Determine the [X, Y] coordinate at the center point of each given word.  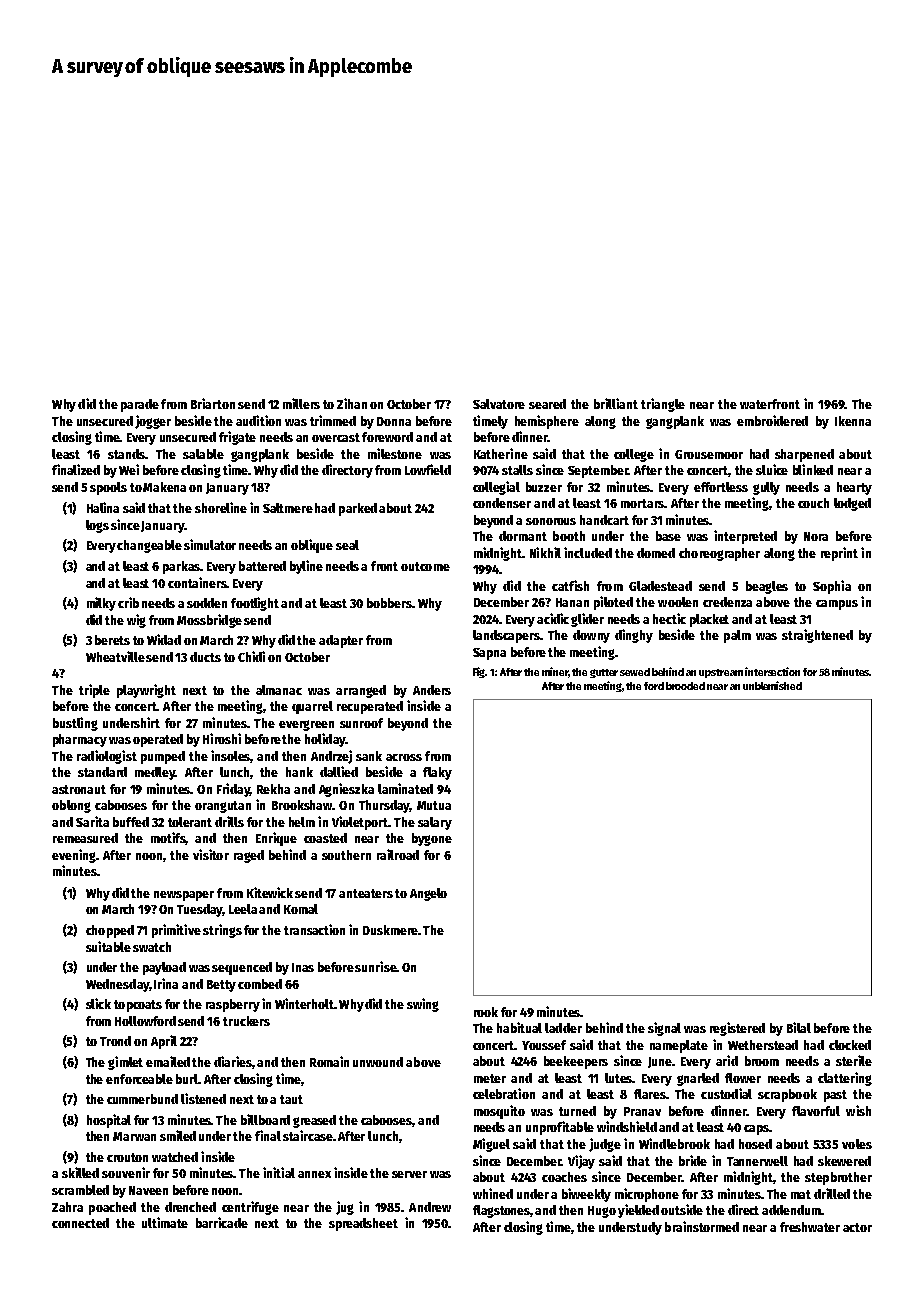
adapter [341, 641]
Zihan [352, 403]
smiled [178, 1135]
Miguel [491, 1145]
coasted [325, 838]
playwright [146, 691]
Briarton [213, 403]
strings [222, 931]
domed [656, 553]
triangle [663, 405]
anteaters [366, 893]
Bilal [799, 1027]
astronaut [79, 789]
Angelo [428, 894]
